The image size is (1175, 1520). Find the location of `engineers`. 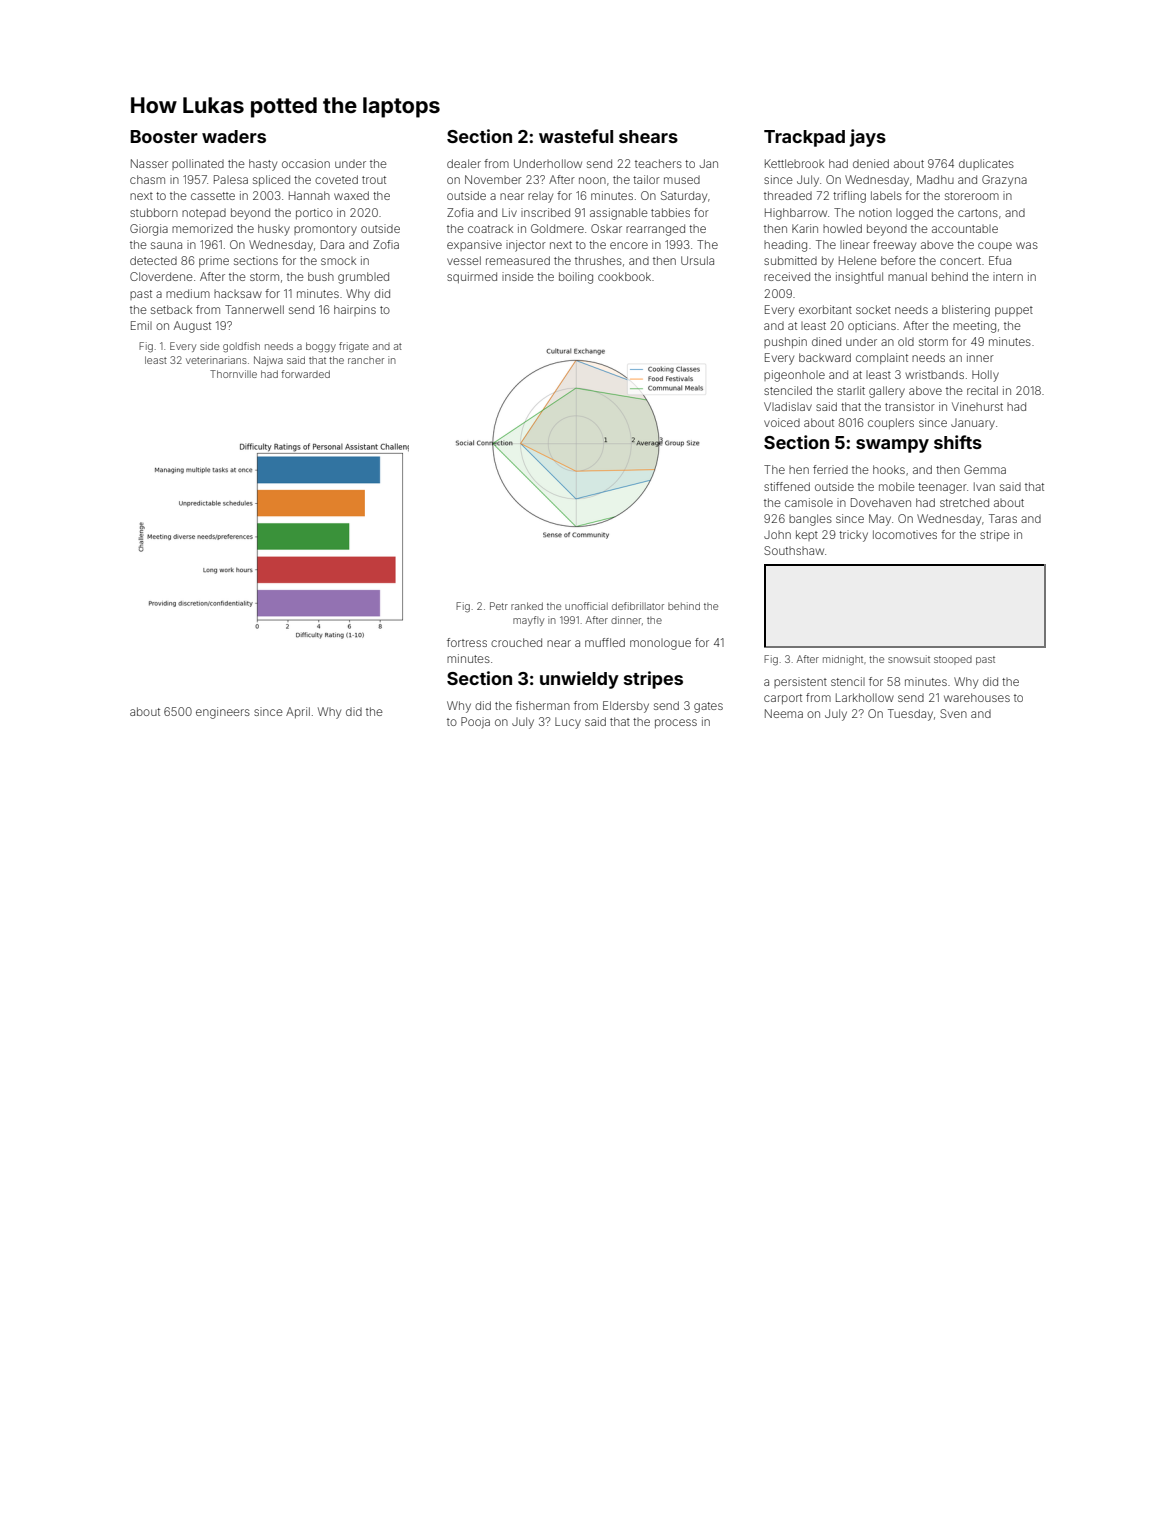

engineers is located at coordinates (223, 713).
